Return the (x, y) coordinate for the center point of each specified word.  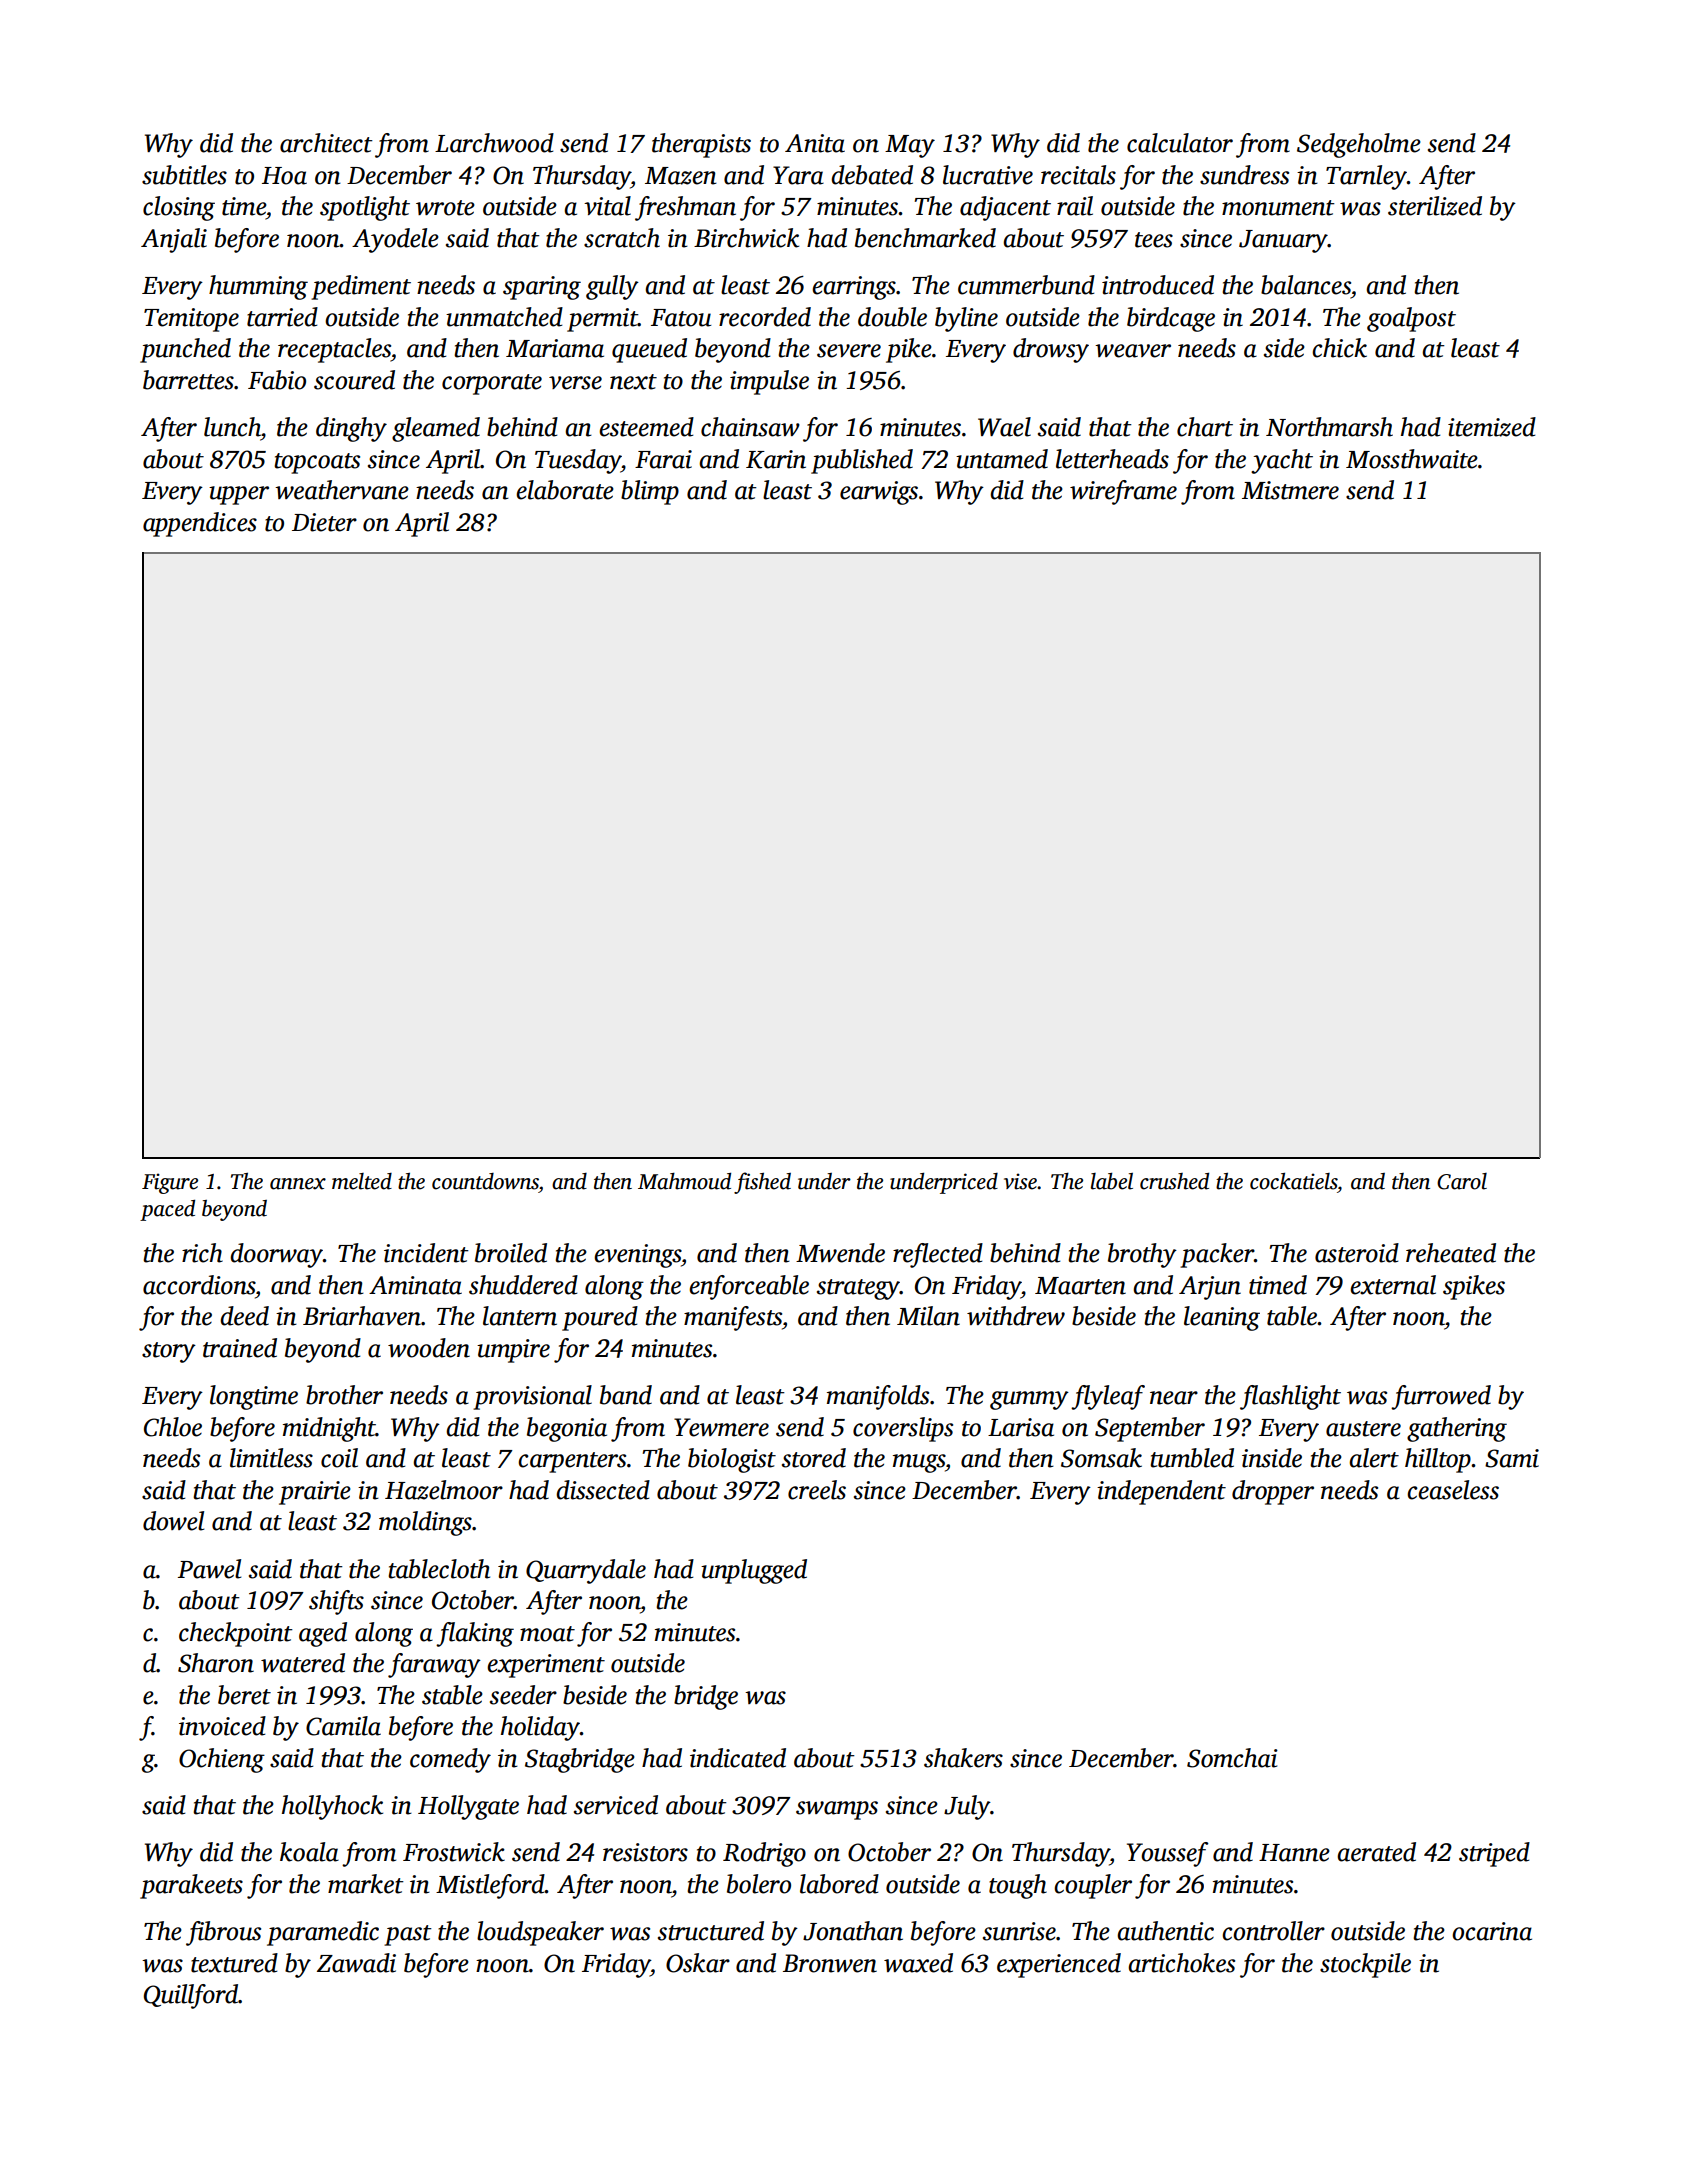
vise (1020, 1181)
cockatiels (1293, 1181)
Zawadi (356, 1963)
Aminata (415, 1285)
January (1283, 241)
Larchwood (494, 143)
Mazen (681, 176)
